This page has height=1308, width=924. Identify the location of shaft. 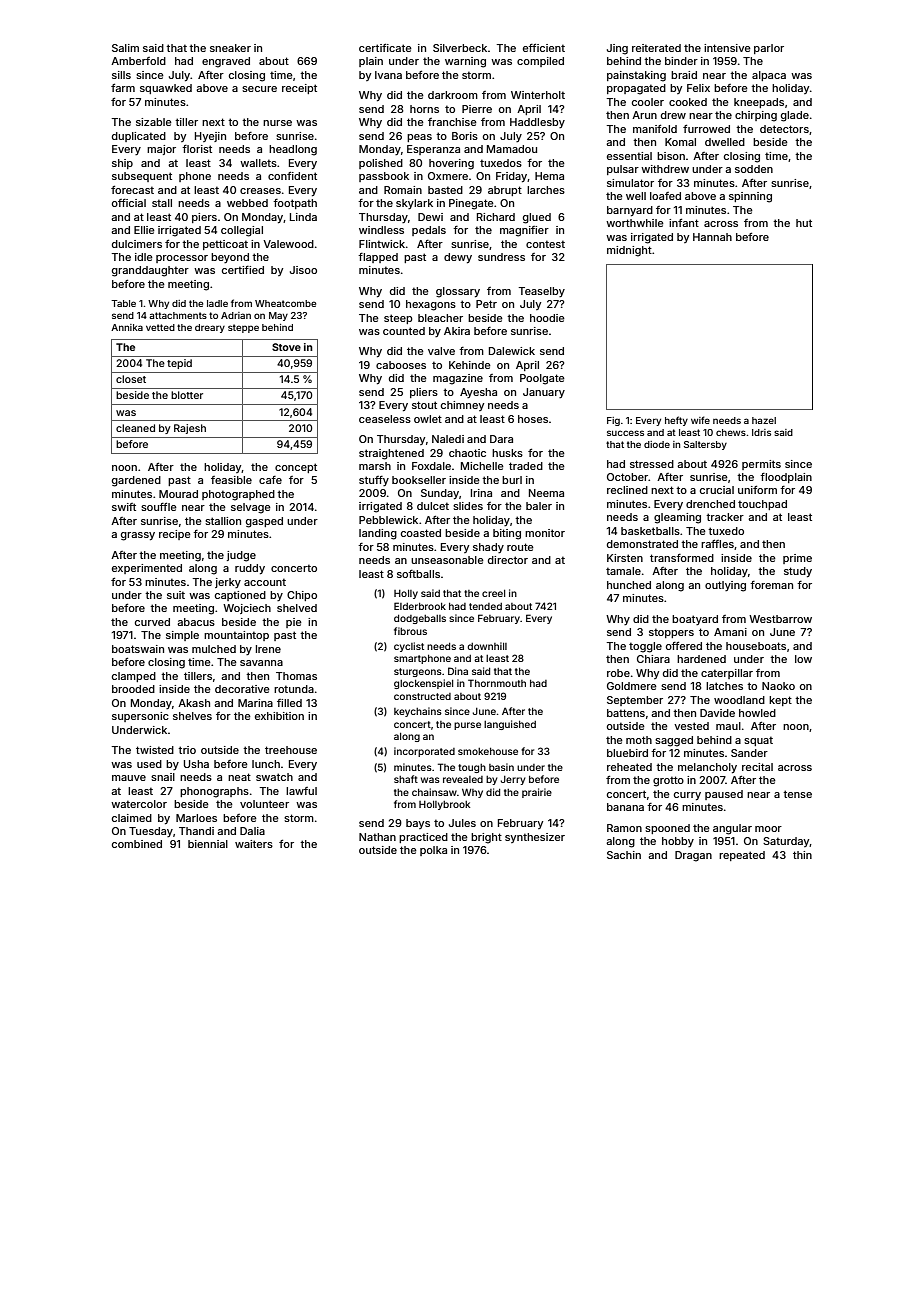
(406, 779).
